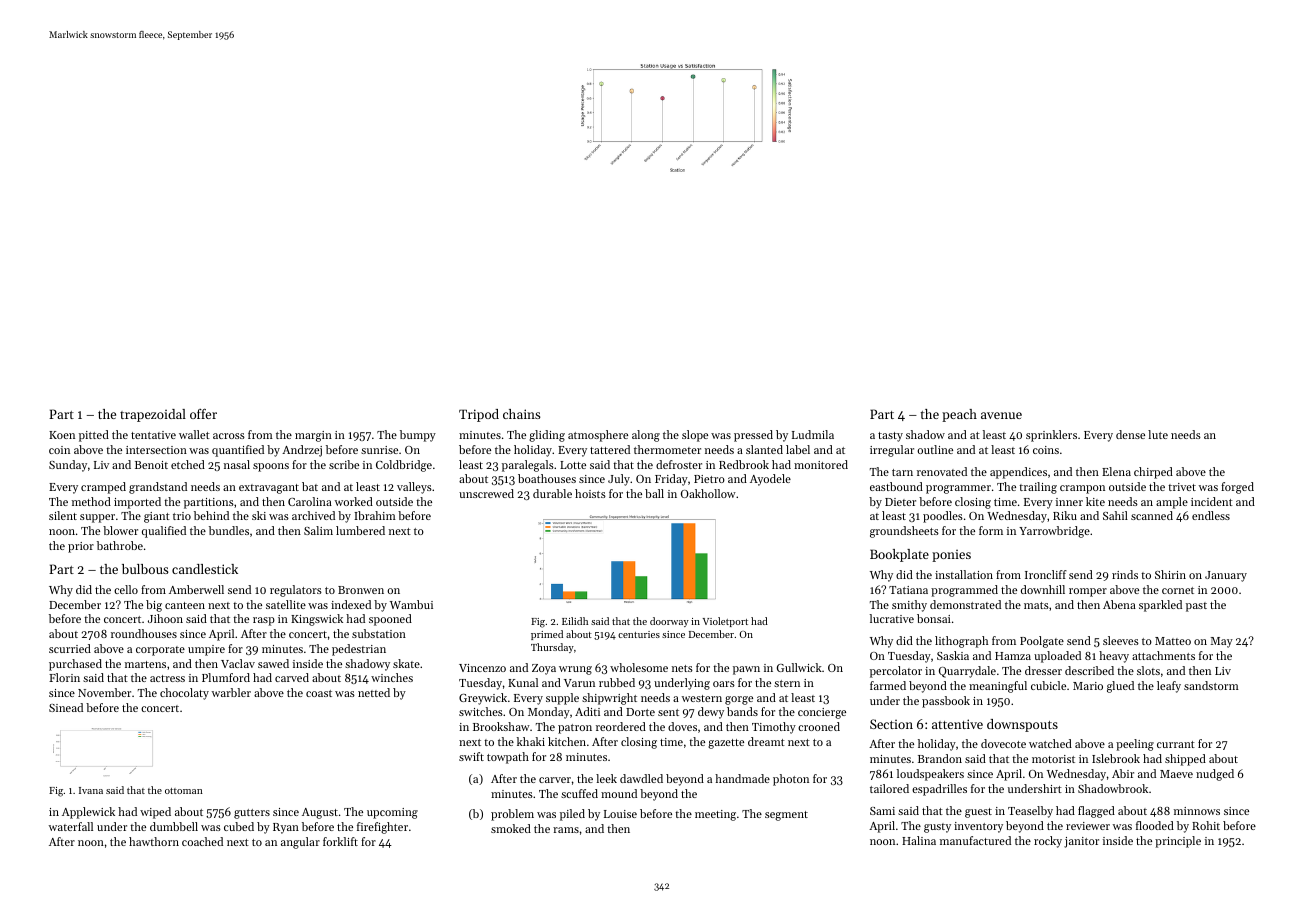  Describe the element at coordinates (62, 435) in the document. I see `Koen` at that location.
